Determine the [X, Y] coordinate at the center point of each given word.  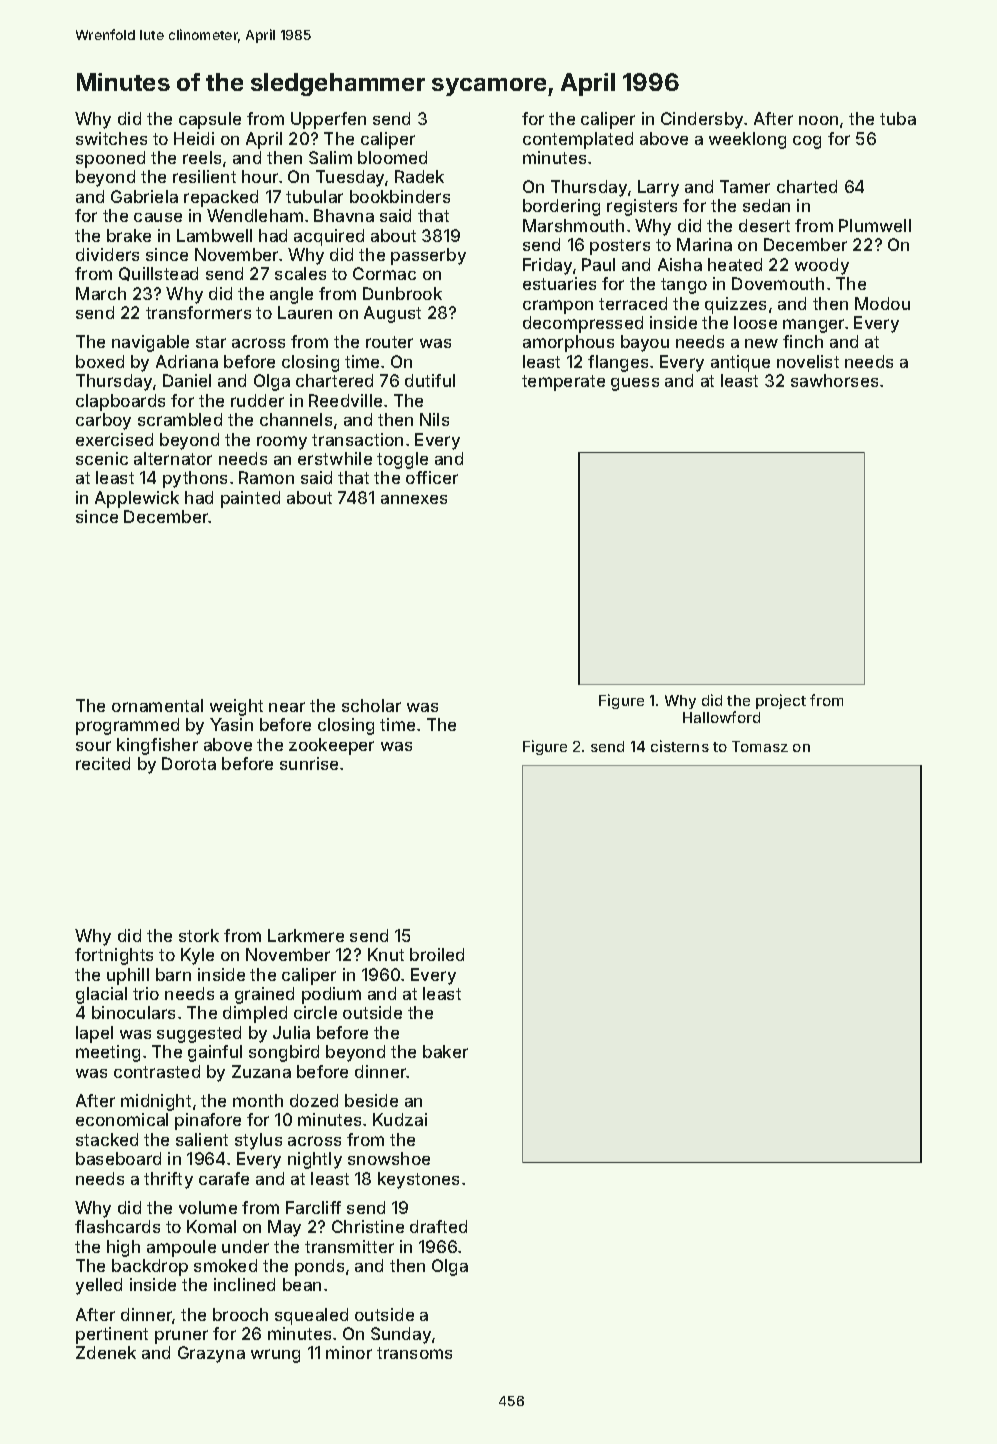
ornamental [157, 705]
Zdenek [106, 1352]
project [781, 701]
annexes [414, 499]
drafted [438, 1226]
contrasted [157, 1071]
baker [445, 1051]
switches [111, 138]
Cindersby [703, 120]
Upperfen [328, 120]
